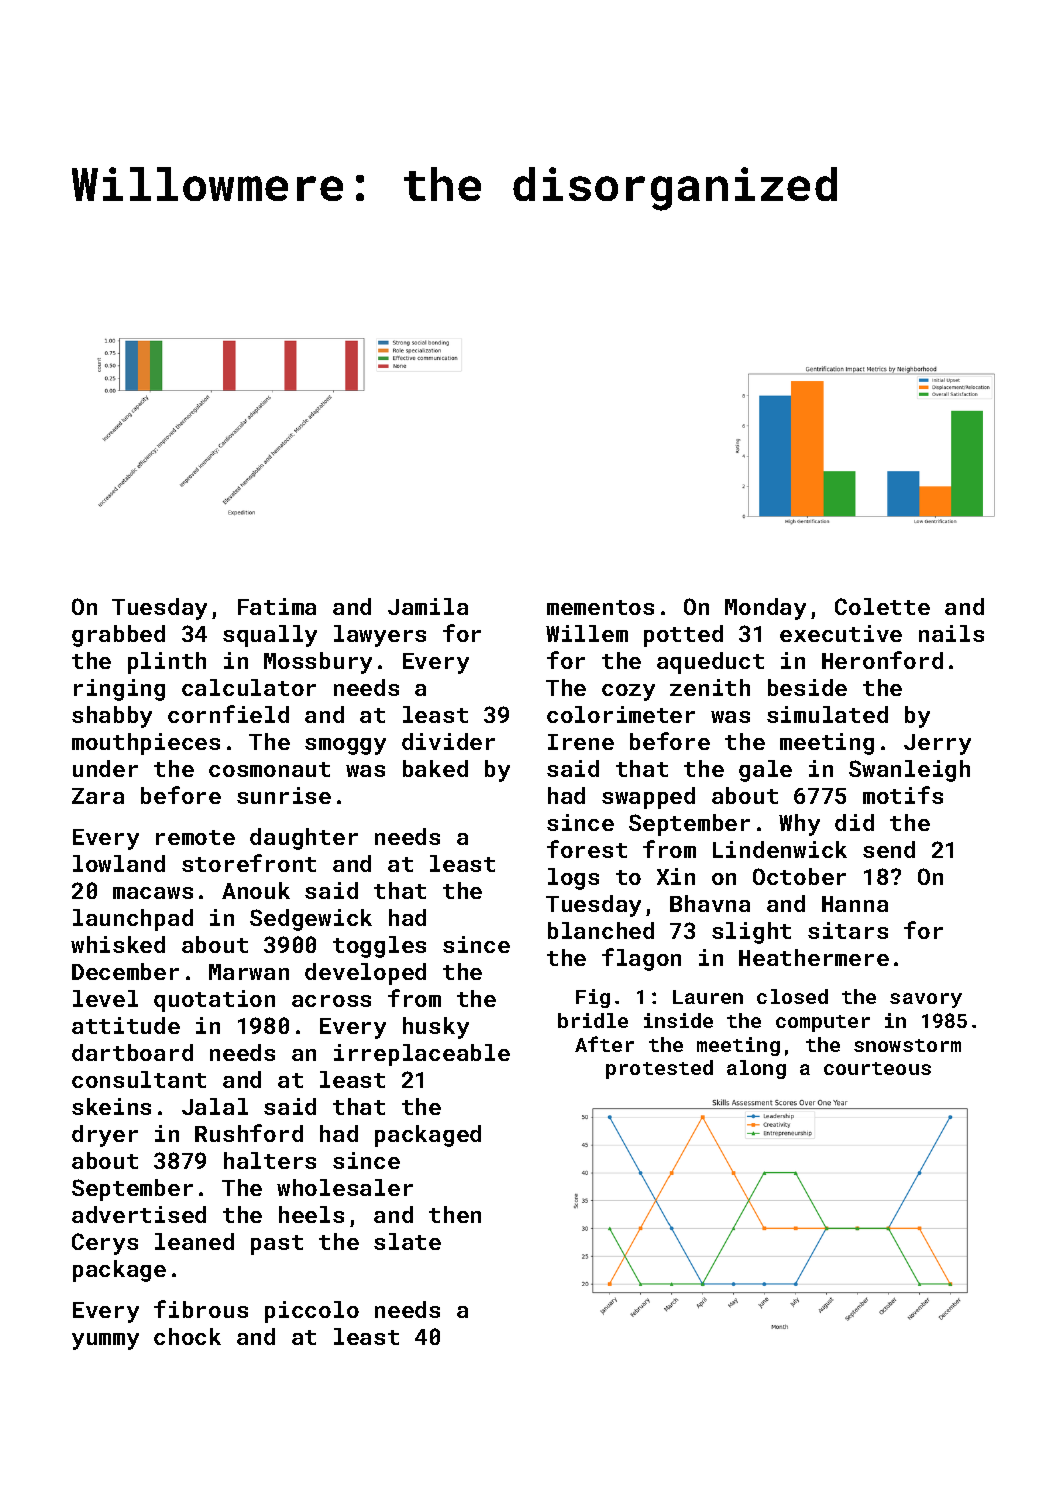 This screenshot has width=1063, height=1510. Describe the element at coordinates (380, 636) in the screenshot. I see `lawyers` at that location.
